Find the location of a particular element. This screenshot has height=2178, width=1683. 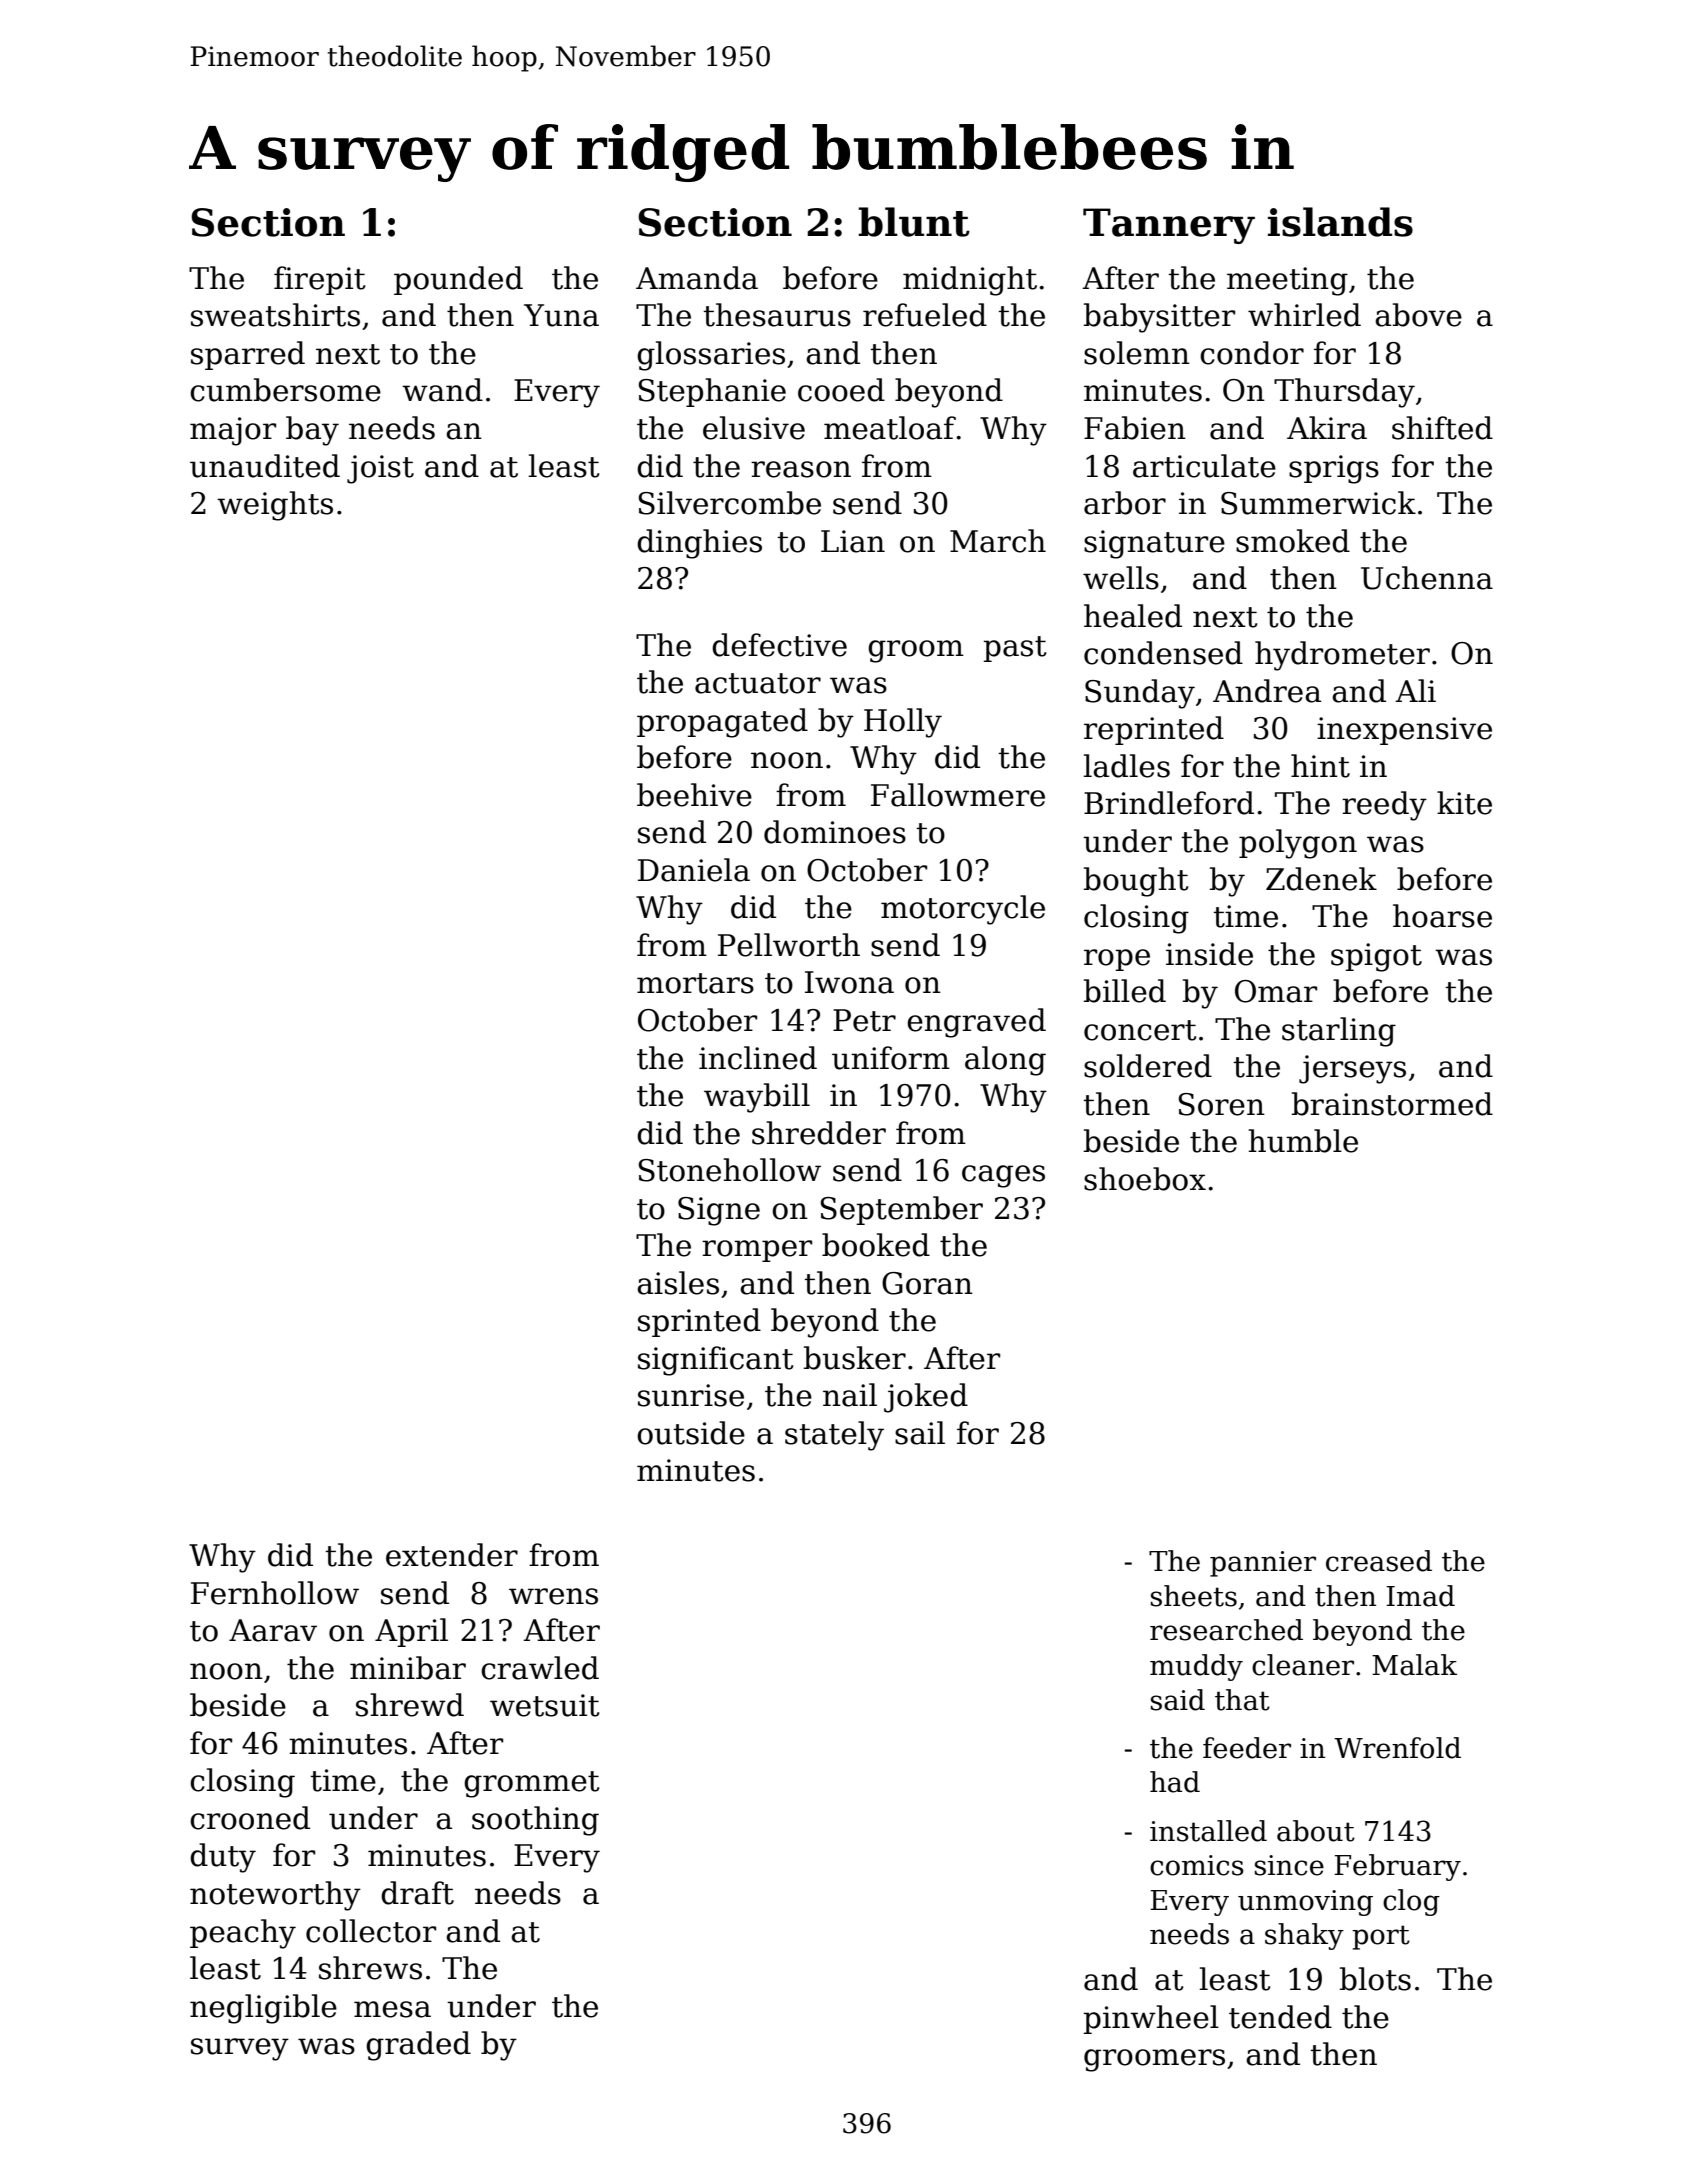

brainstormed is located at coordinates (1392, 1104).
